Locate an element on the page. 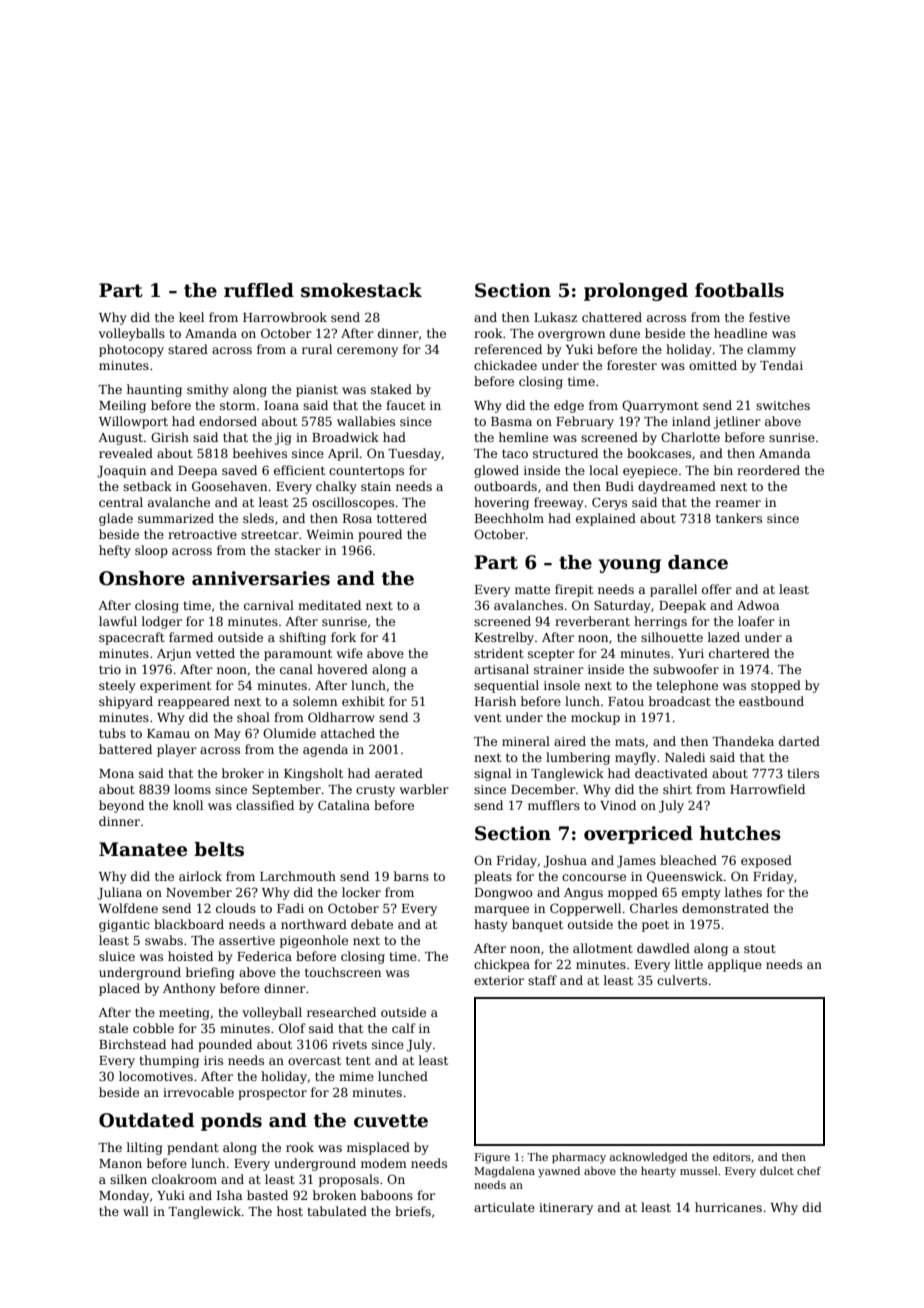 Image resolution: width=924 pixels, height=1308 pixels. prolonged is located at coordinates (636, 292).
